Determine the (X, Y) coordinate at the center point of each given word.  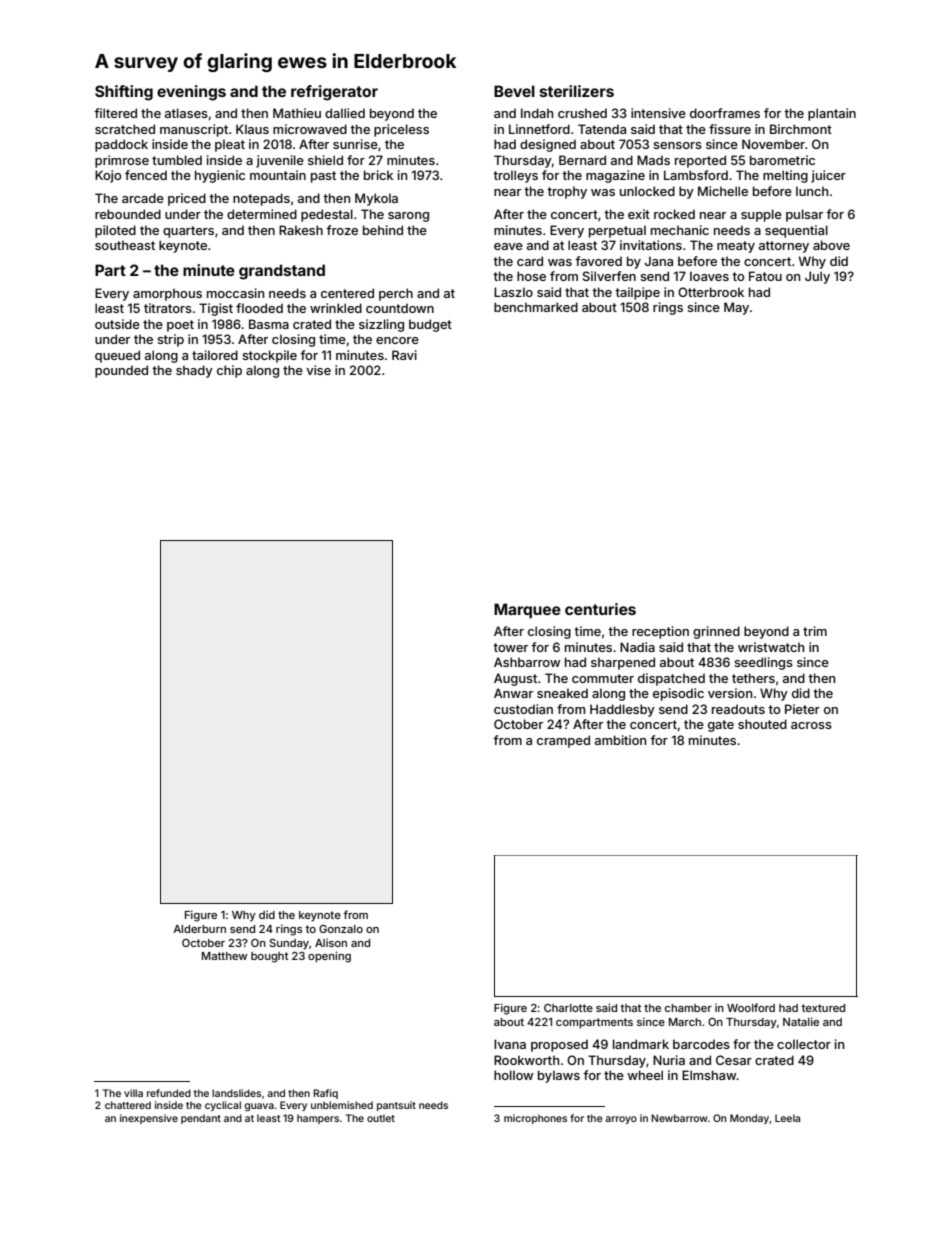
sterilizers (577, 91)
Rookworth (526, 1060)
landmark (641, 1044)
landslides (236, 1093)
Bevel (514, 91)
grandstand (282, 272)
